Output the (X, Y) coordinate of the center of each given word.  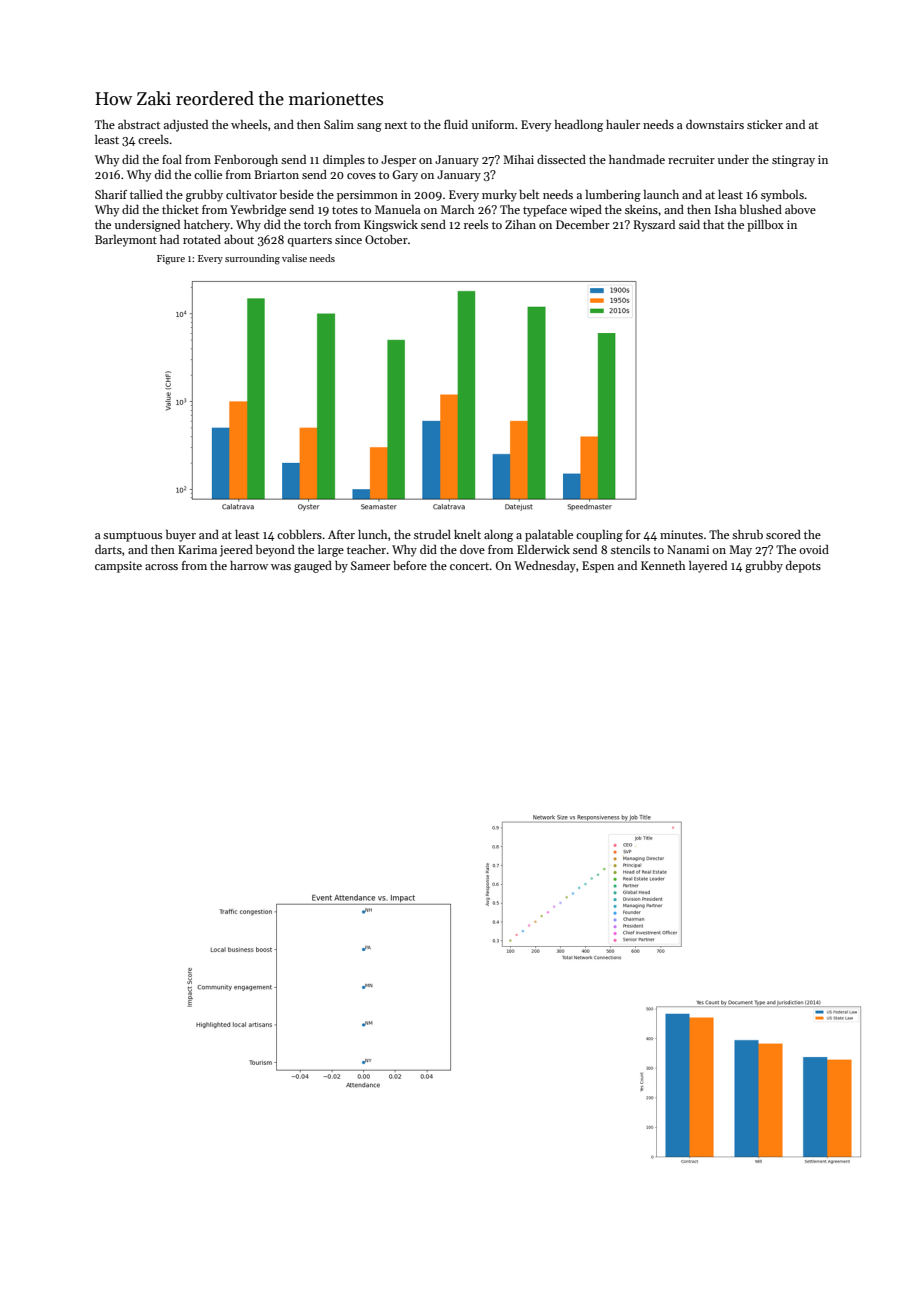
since (348, 239)
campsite (118, 567)
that (713, 224)
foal (172, 159)
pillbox (765, 226)
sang (369, 127)
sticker (765, 124)
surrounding (252, 259)
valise (294, 258)
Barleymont (126, 241)
